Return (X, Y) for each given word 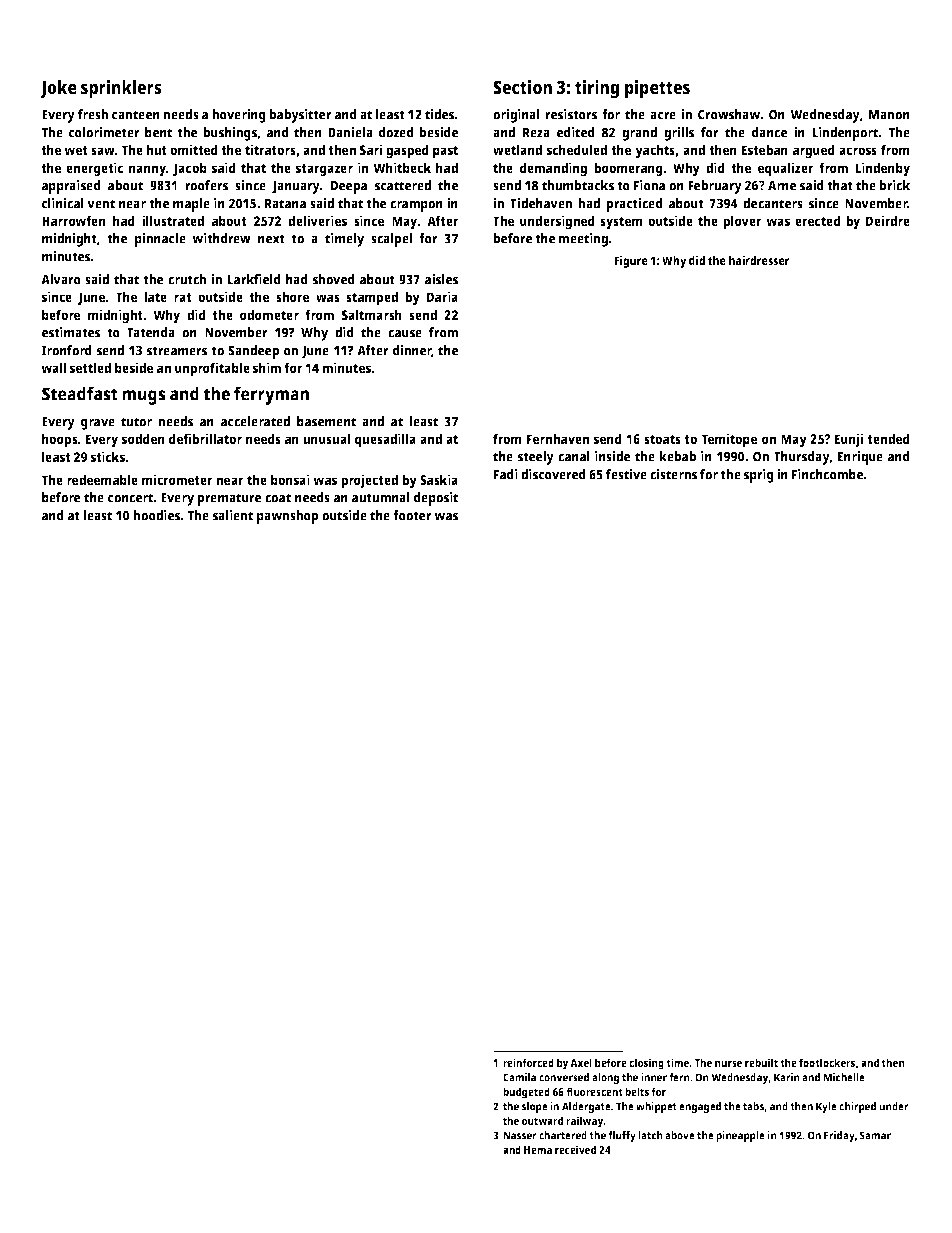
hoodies (156, 515)
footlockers (827, 1062)
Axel (581, 1062)
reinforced (528, 1062)
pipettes (657, 89)
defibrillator (205, 438)
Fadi (506, 474)
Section (522, 87)
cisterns (673, 474)
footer (412, 515)
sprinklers (121, 89)
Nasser (520, 1135)
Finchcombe (827, 474)
